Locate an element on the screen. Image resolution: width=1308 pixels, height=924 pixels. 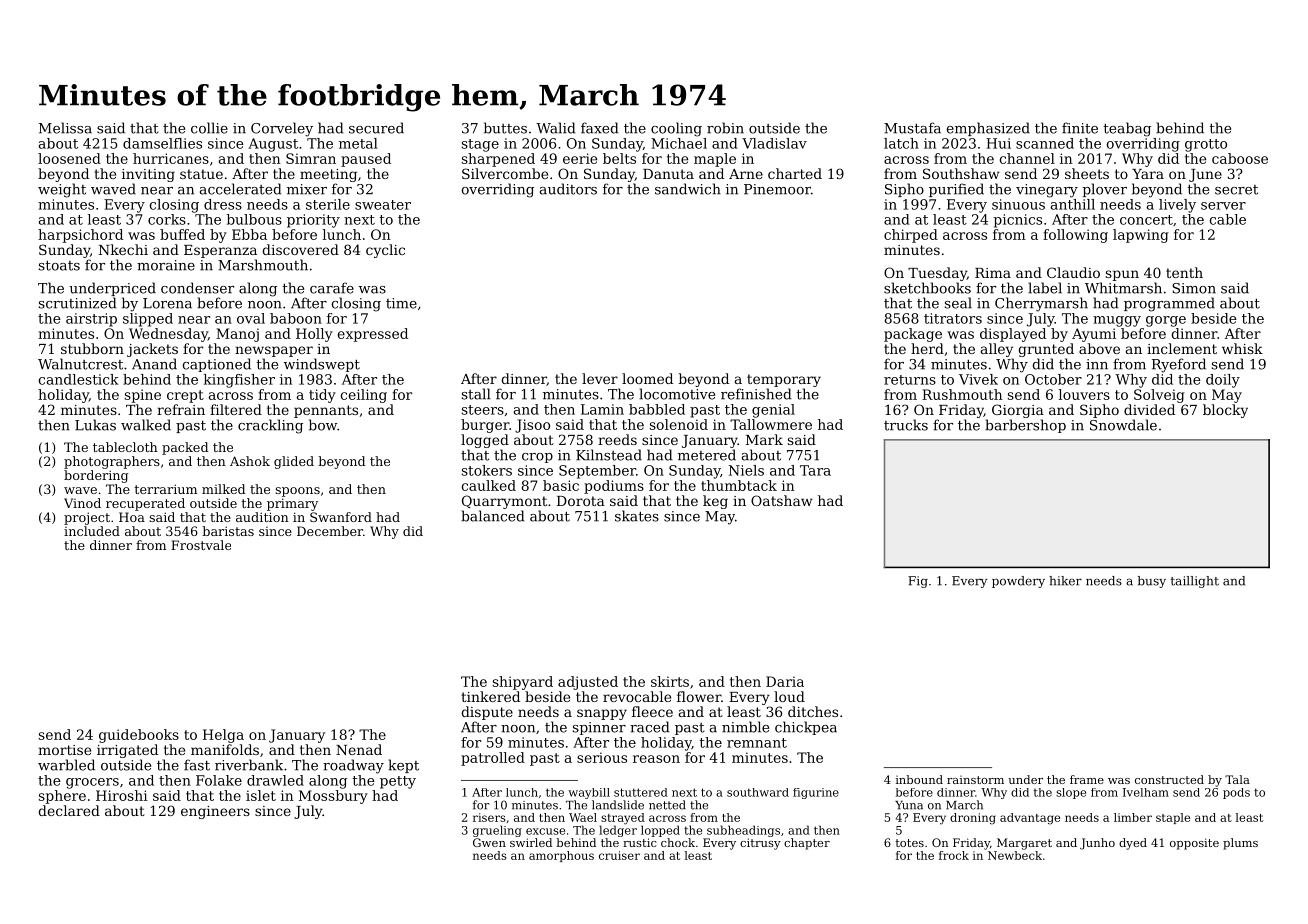
taillight is located at coordinates (1195, 582).
